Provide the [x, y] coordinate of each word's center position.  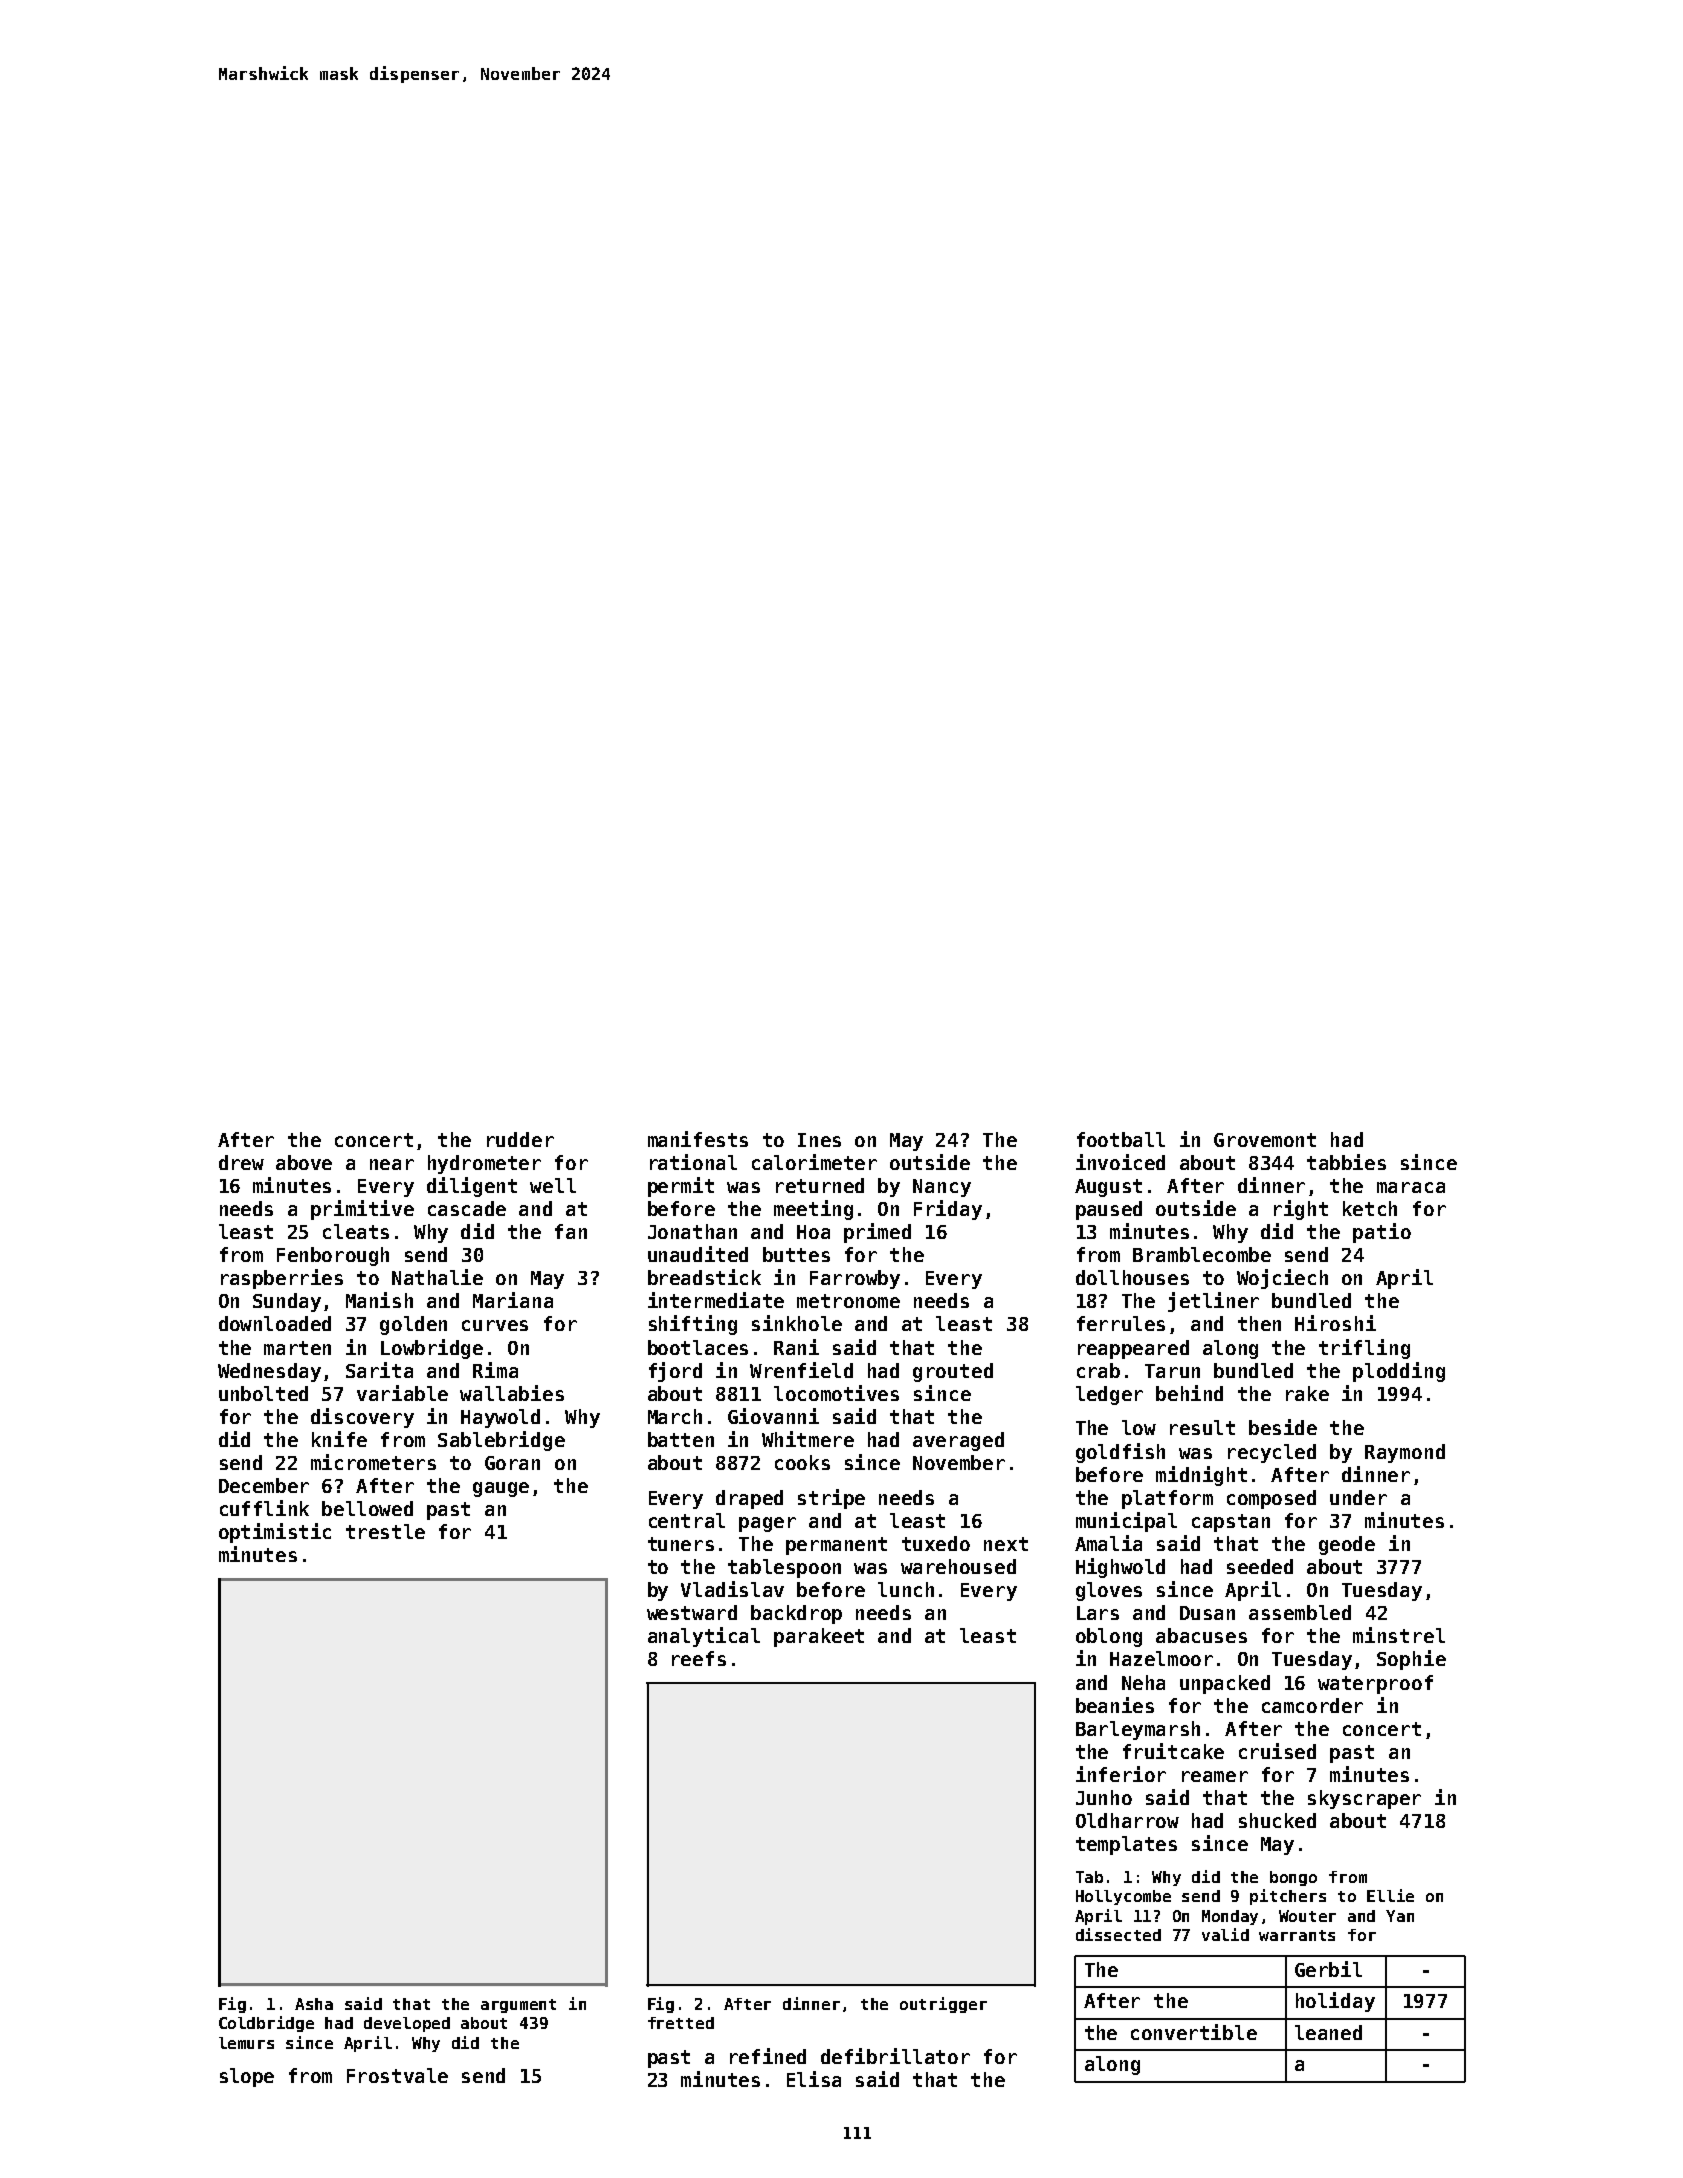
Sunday [287, 1302]
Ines [819, 1140]
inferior [1121, 1774]
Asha [314, 2004]
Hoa [813, 1232]
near [392, 1164]
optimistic [275, 1533]
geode [1347, 1545]
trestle [385, 1531]
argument [518, 2006]
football [1121, 1139]
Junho [1104, 1797]
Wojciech [1282, 1279]
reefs [699, 1658]
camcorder [1312, 1705]
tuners [681, 1544]
